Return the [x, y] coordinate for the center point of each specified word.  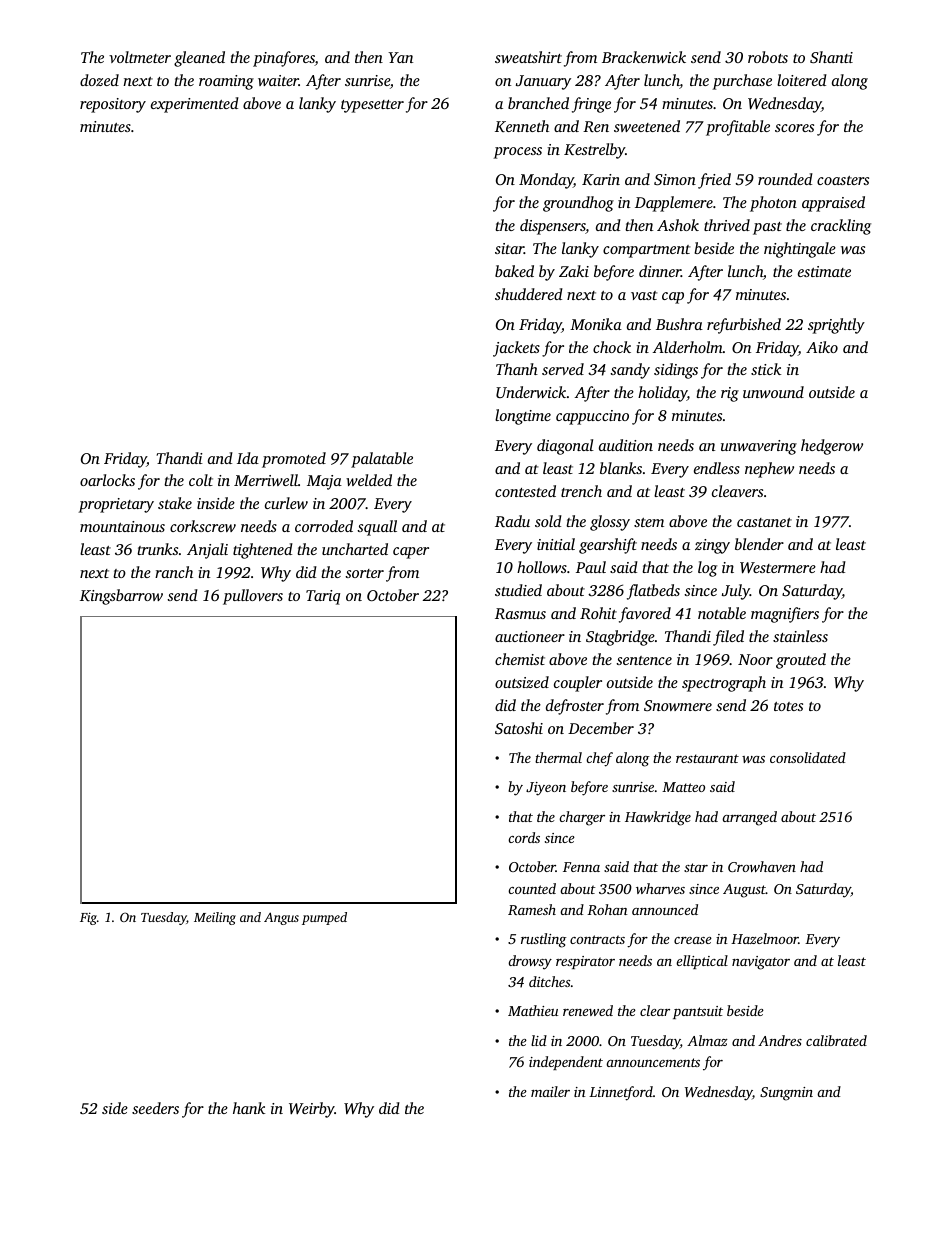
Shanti [831, 57]
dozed [99, 80]
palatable [382, 460]
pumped [324, 918]
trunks [157, 549]
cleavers [737, 491]
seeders [155, 1108]
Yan [400, 57]
